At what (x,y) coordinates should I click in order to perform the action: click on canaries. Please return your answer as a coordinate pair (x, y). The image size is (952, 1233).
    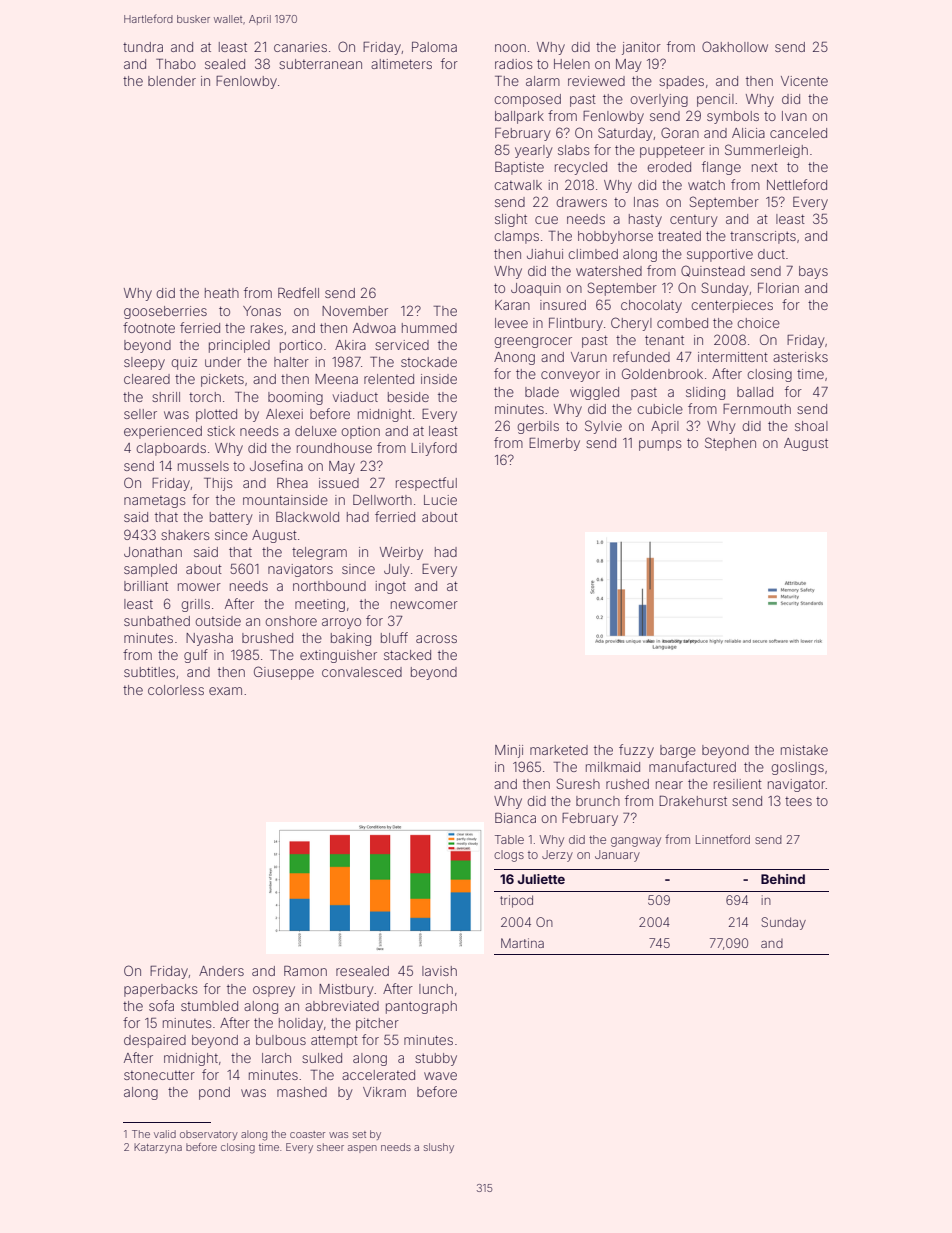
    Looking at the image, I should click on (300, 47).
